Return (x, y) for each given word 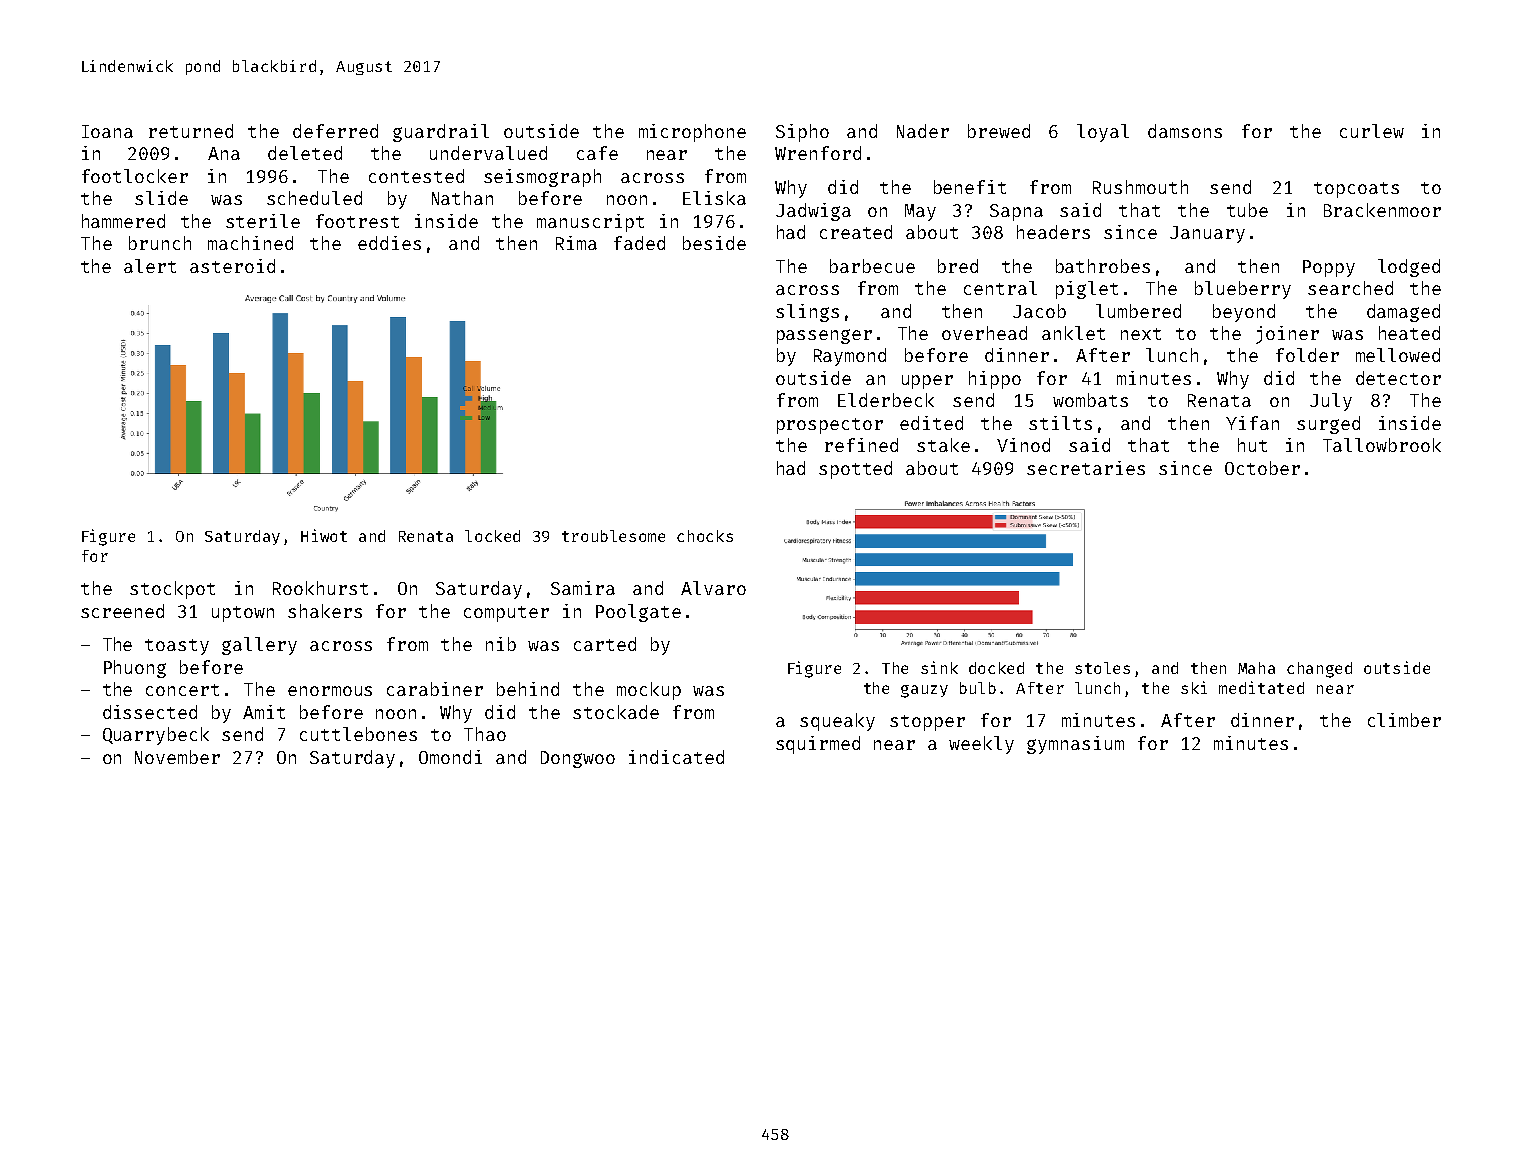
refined (861, 445)
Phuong (135, 669)
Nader (923, 131)
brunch (160, 243)
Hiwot (324, 535)
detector (1398, 378)
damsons (1185, 131)
